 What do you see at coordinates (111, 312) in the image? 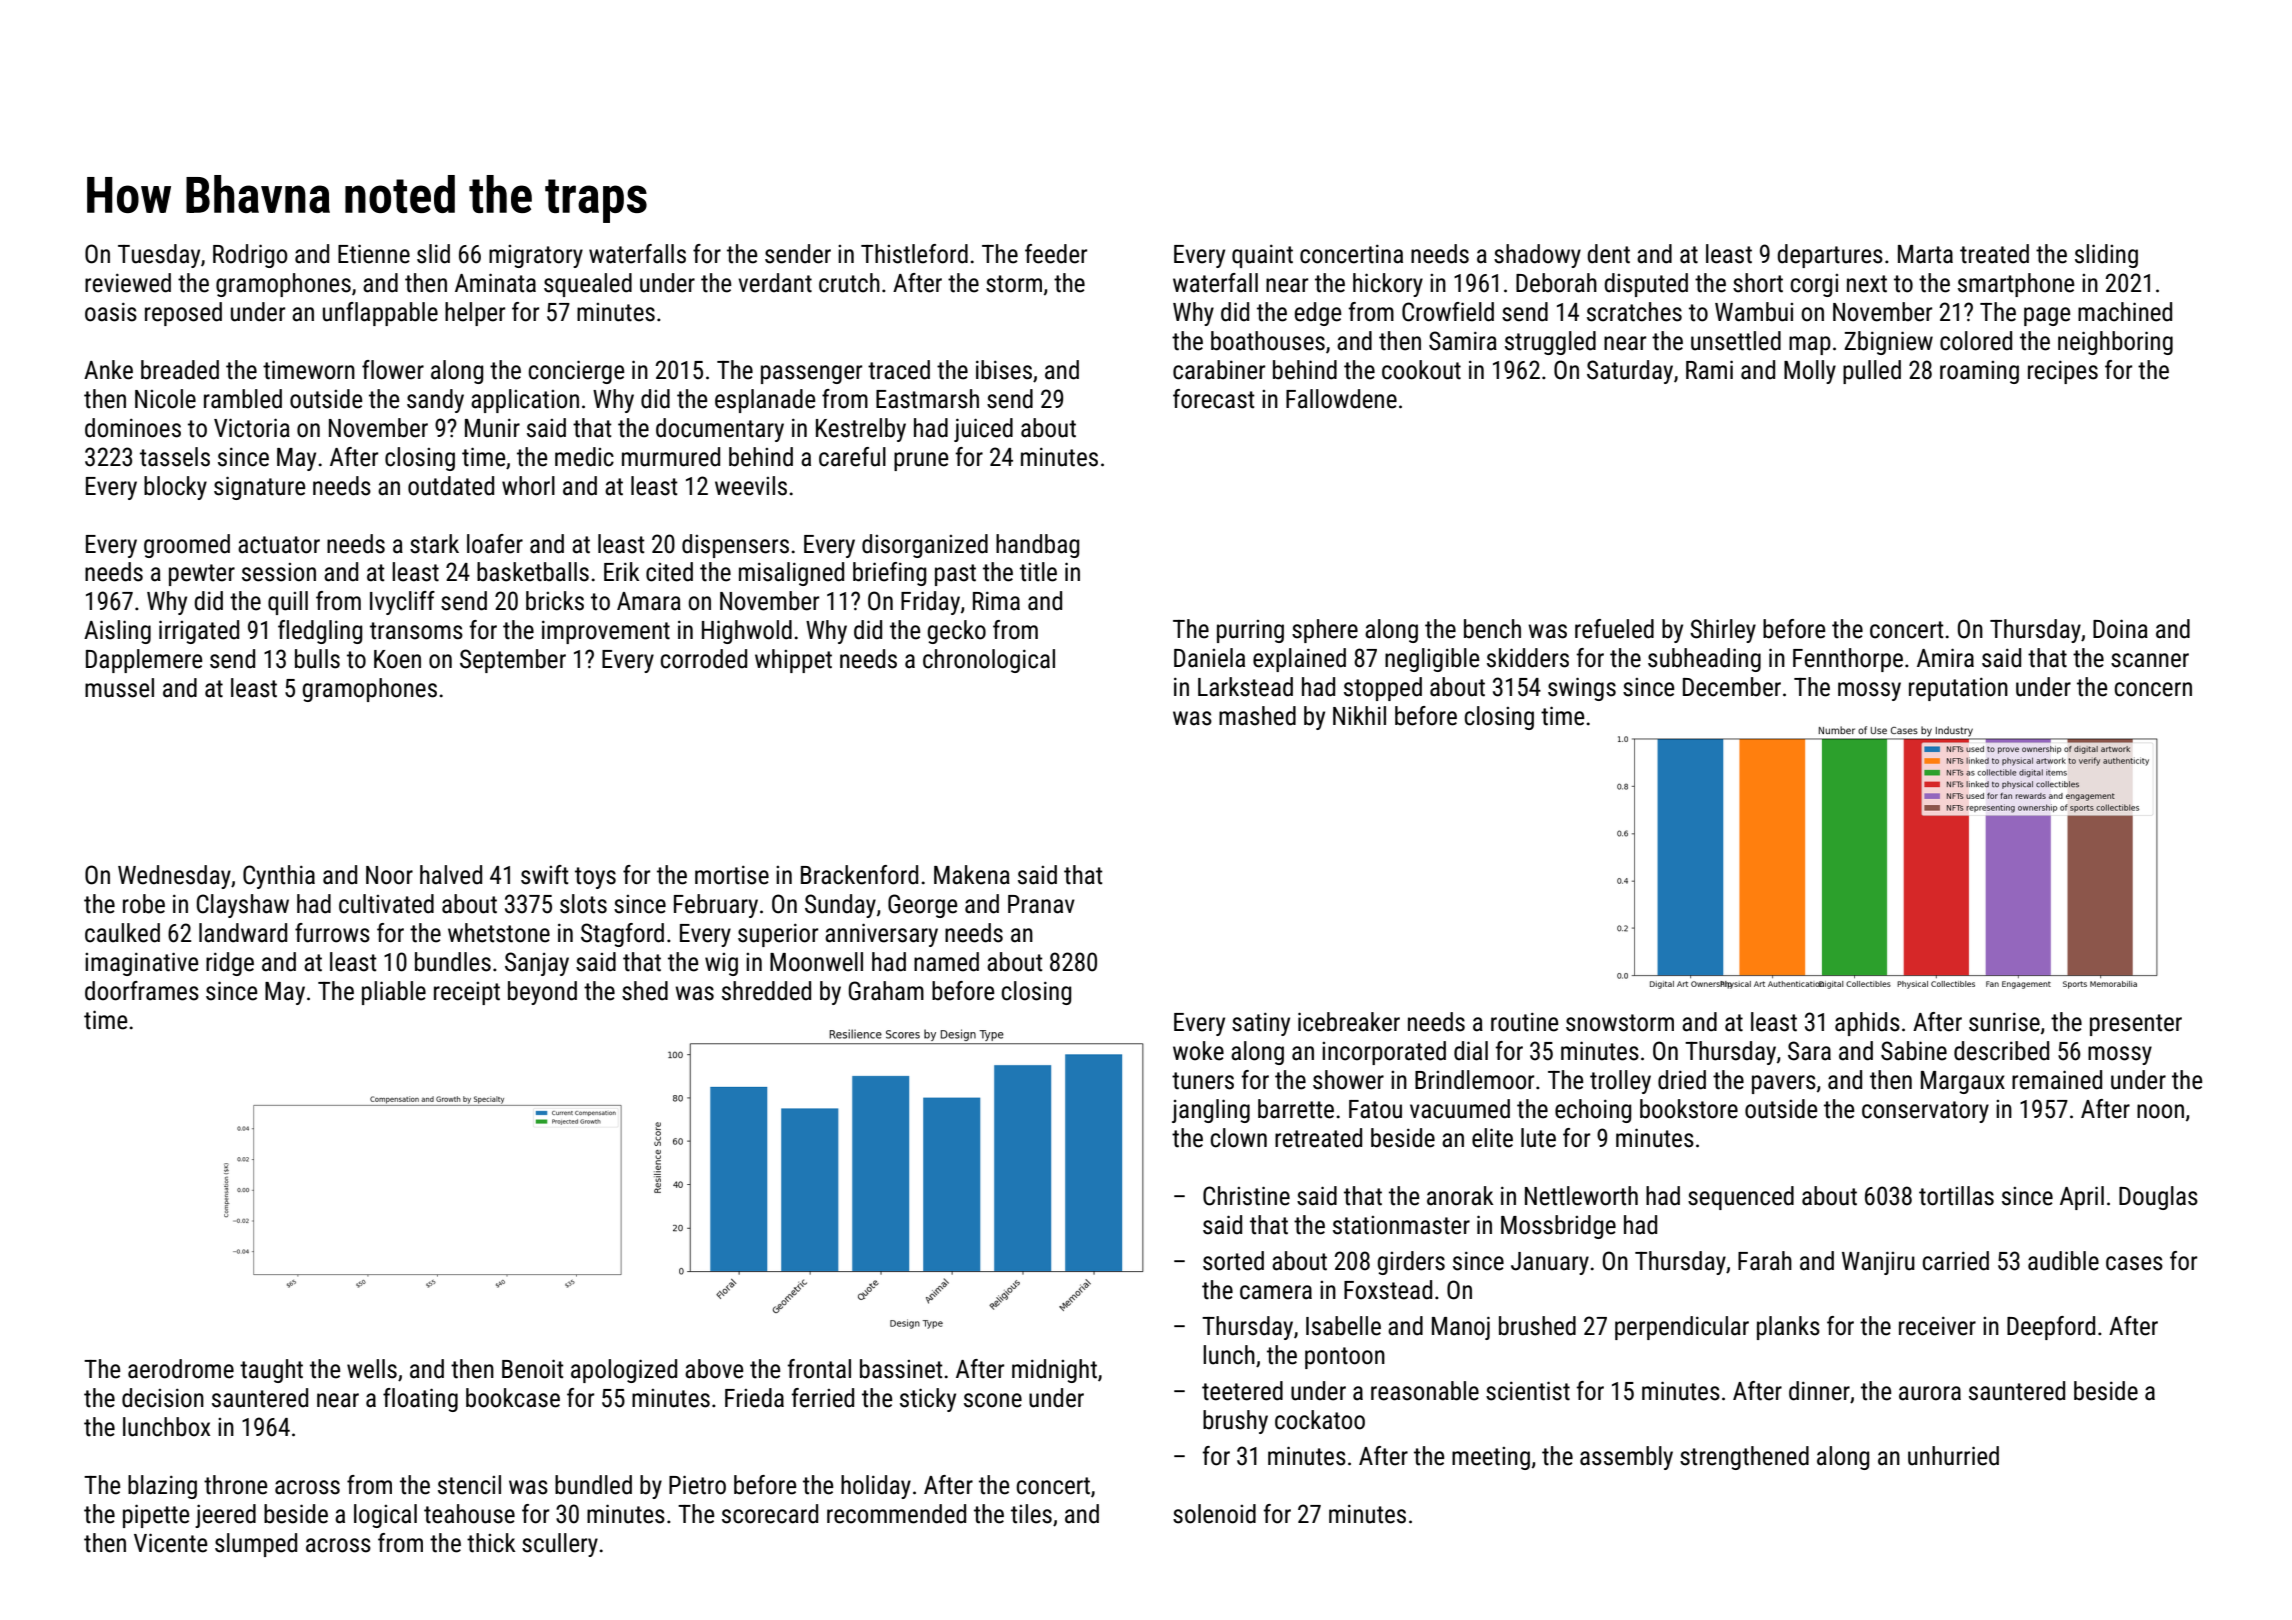
I see `oasis` at bounding box center [111, 312].
